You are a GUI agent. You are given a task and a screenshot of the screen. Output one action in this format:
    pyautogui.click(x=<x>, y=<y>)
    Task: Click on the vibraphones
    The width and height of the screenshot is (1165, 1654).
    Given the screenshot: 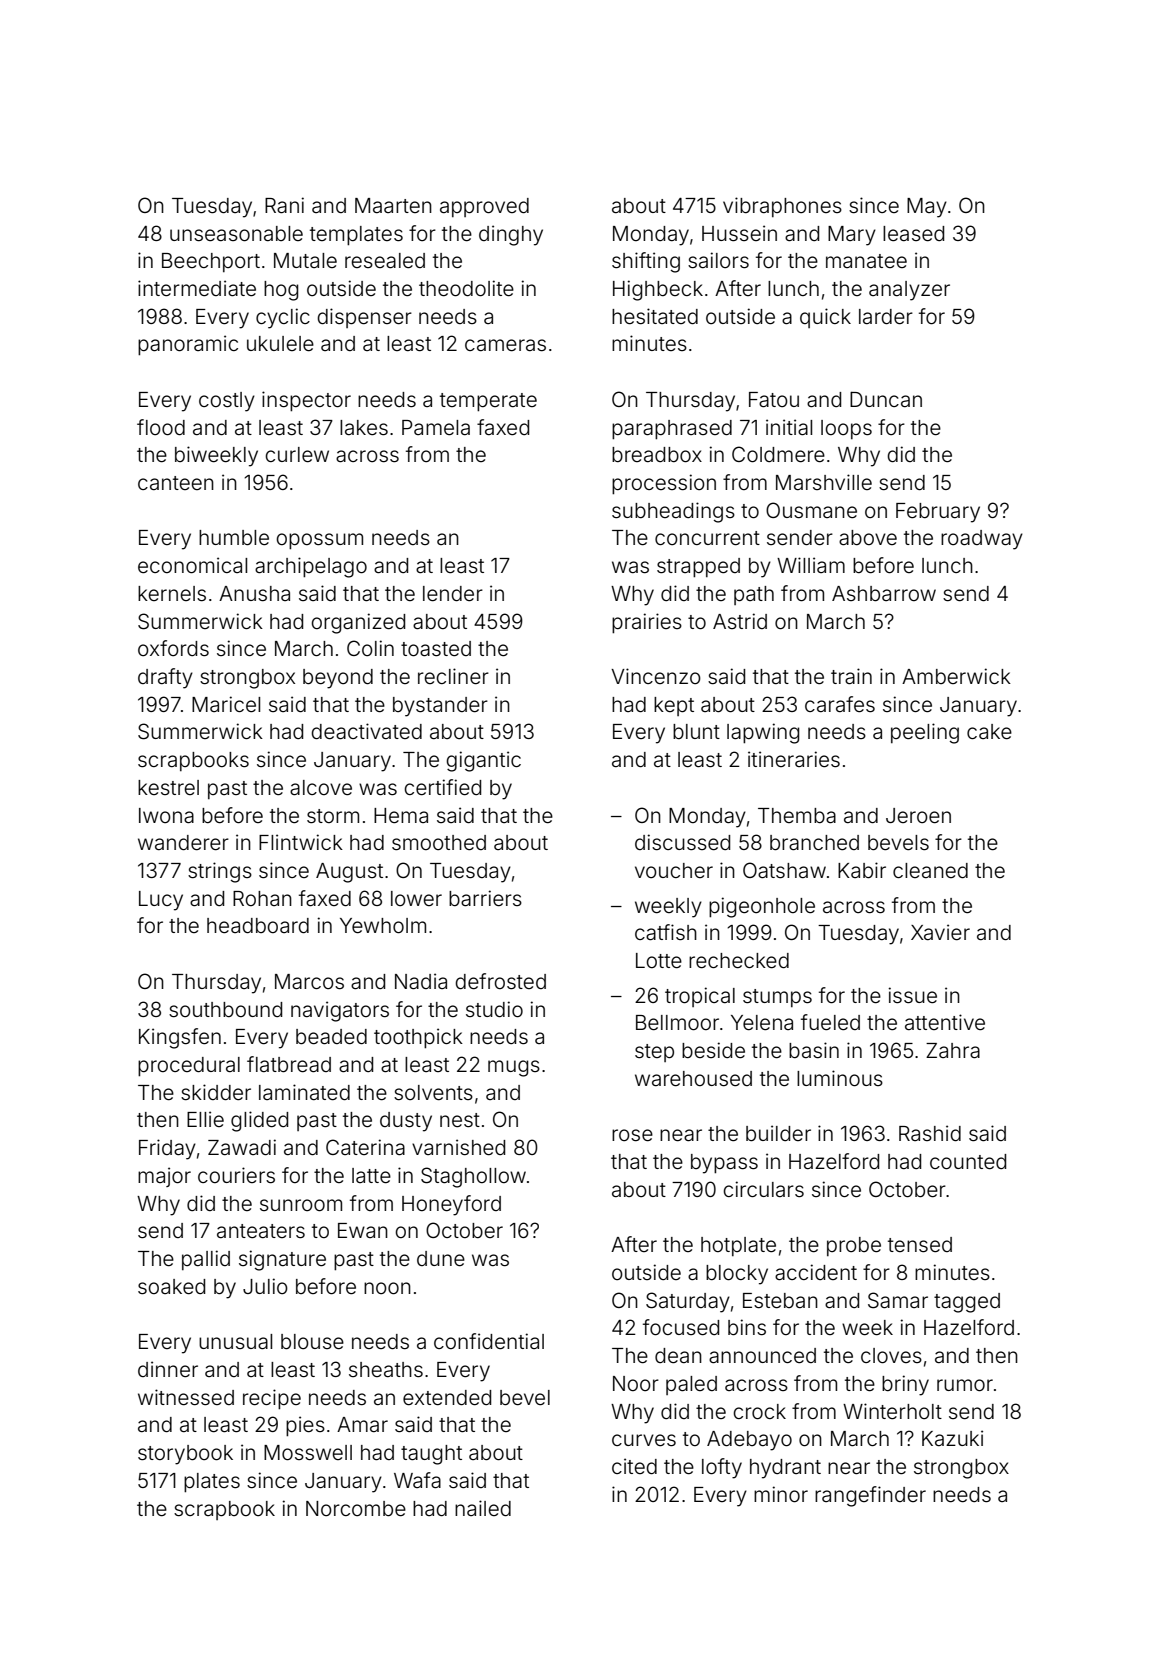 What is the action you would take?
    pyautogui.click(x=782, y=207)
